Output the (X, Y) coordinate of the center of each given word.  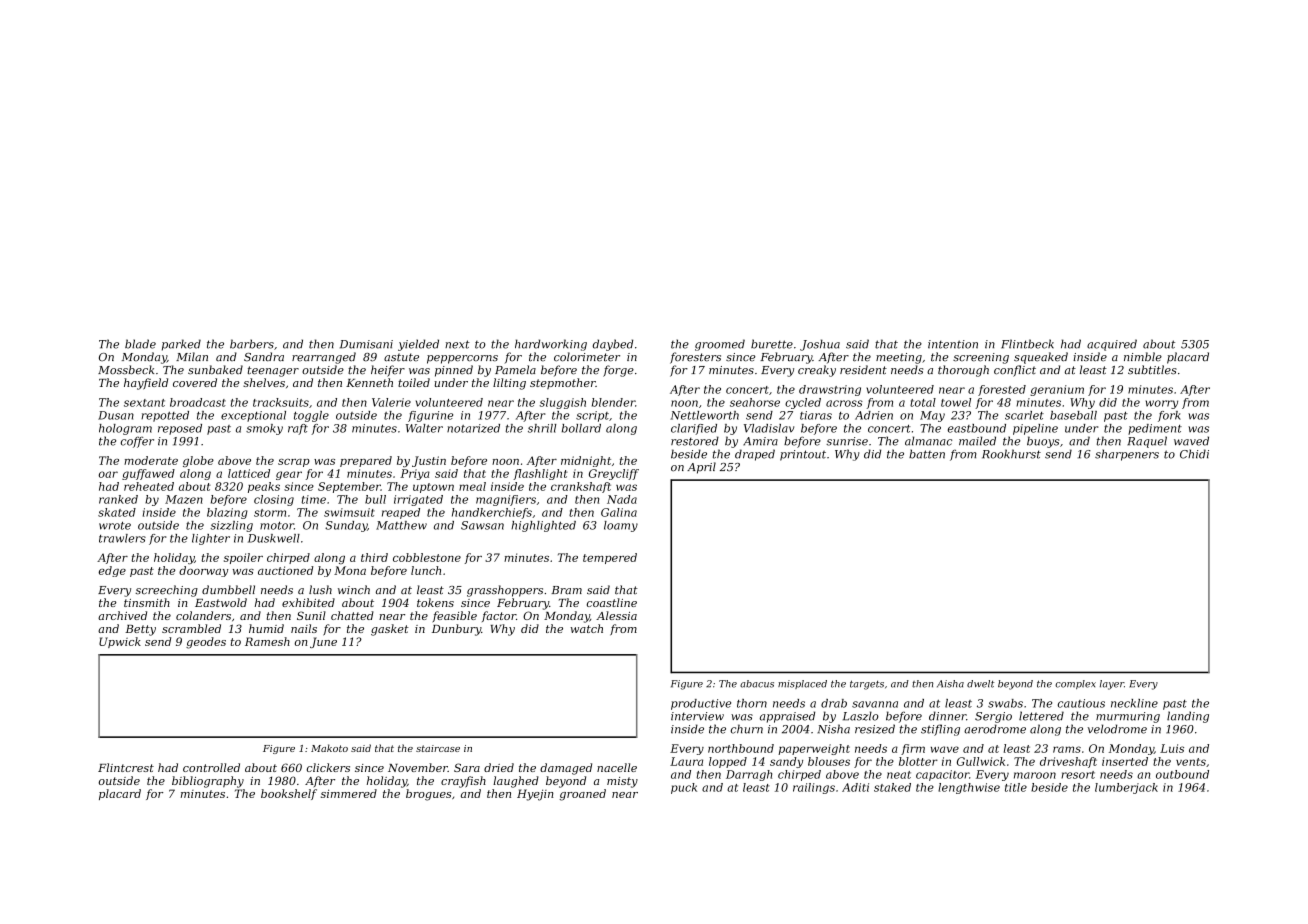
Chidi (1194, 454)
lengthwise (969, 788)
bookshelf (289, 794)
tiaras (816, 415)
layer (1112, 685)
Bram (566, 590)
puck (684, 788)
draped (755, 455)
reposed (180, 429)
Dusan (116, 415)
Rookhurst (1011, 454)
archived (122, 615)
